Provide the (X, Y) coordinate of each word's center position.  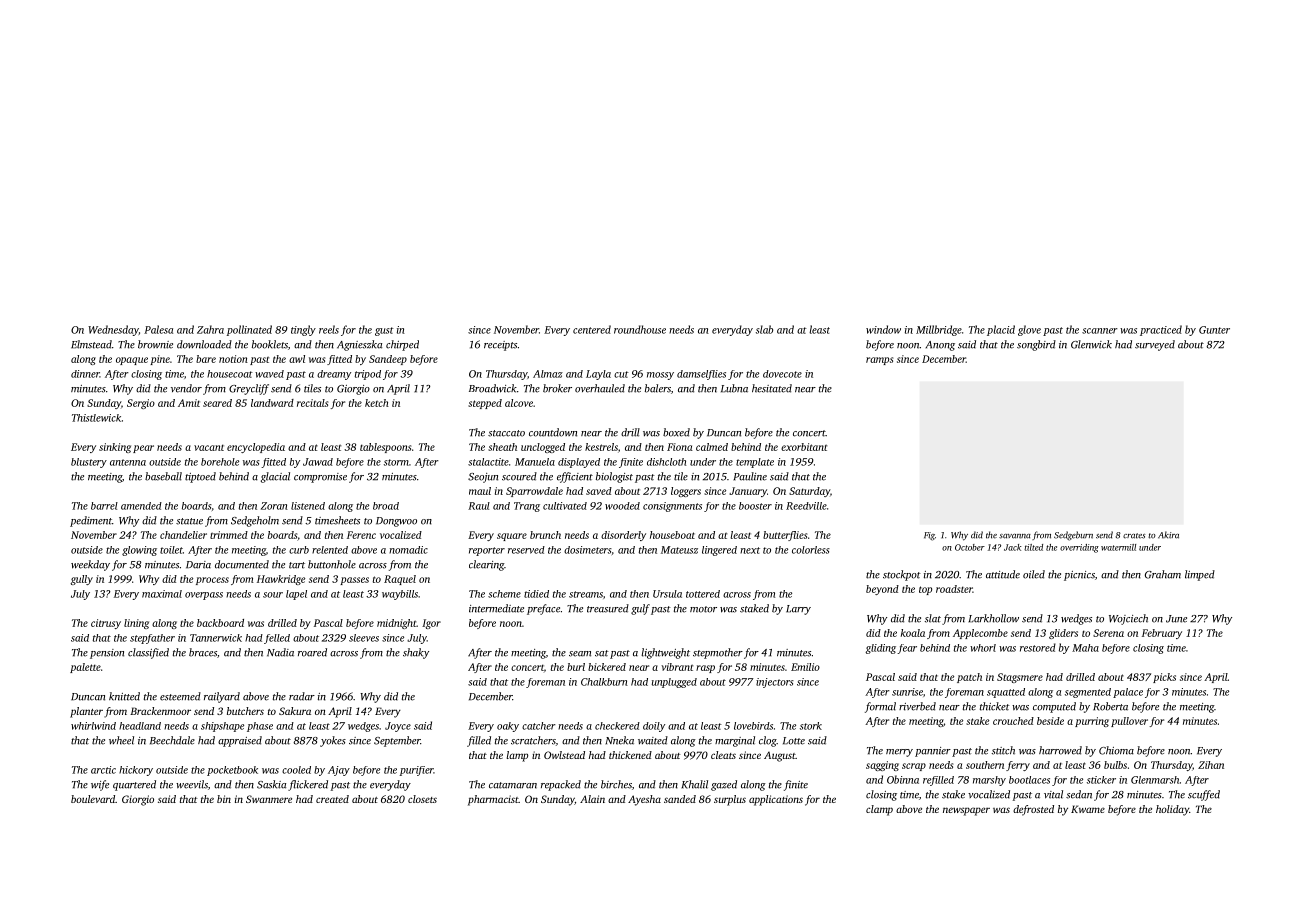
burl (576, 667)
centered (592, 329)
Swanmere (269, 799)
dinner (85, 374)
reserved (526, 550)
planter (86, 712)
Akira (1168, 535)
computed (1054, 707)
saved (599, 491)
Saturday (809, 492)
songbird (1036, 345)
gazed (724, 785)
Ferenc (361, 535)
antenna (128, 462)
